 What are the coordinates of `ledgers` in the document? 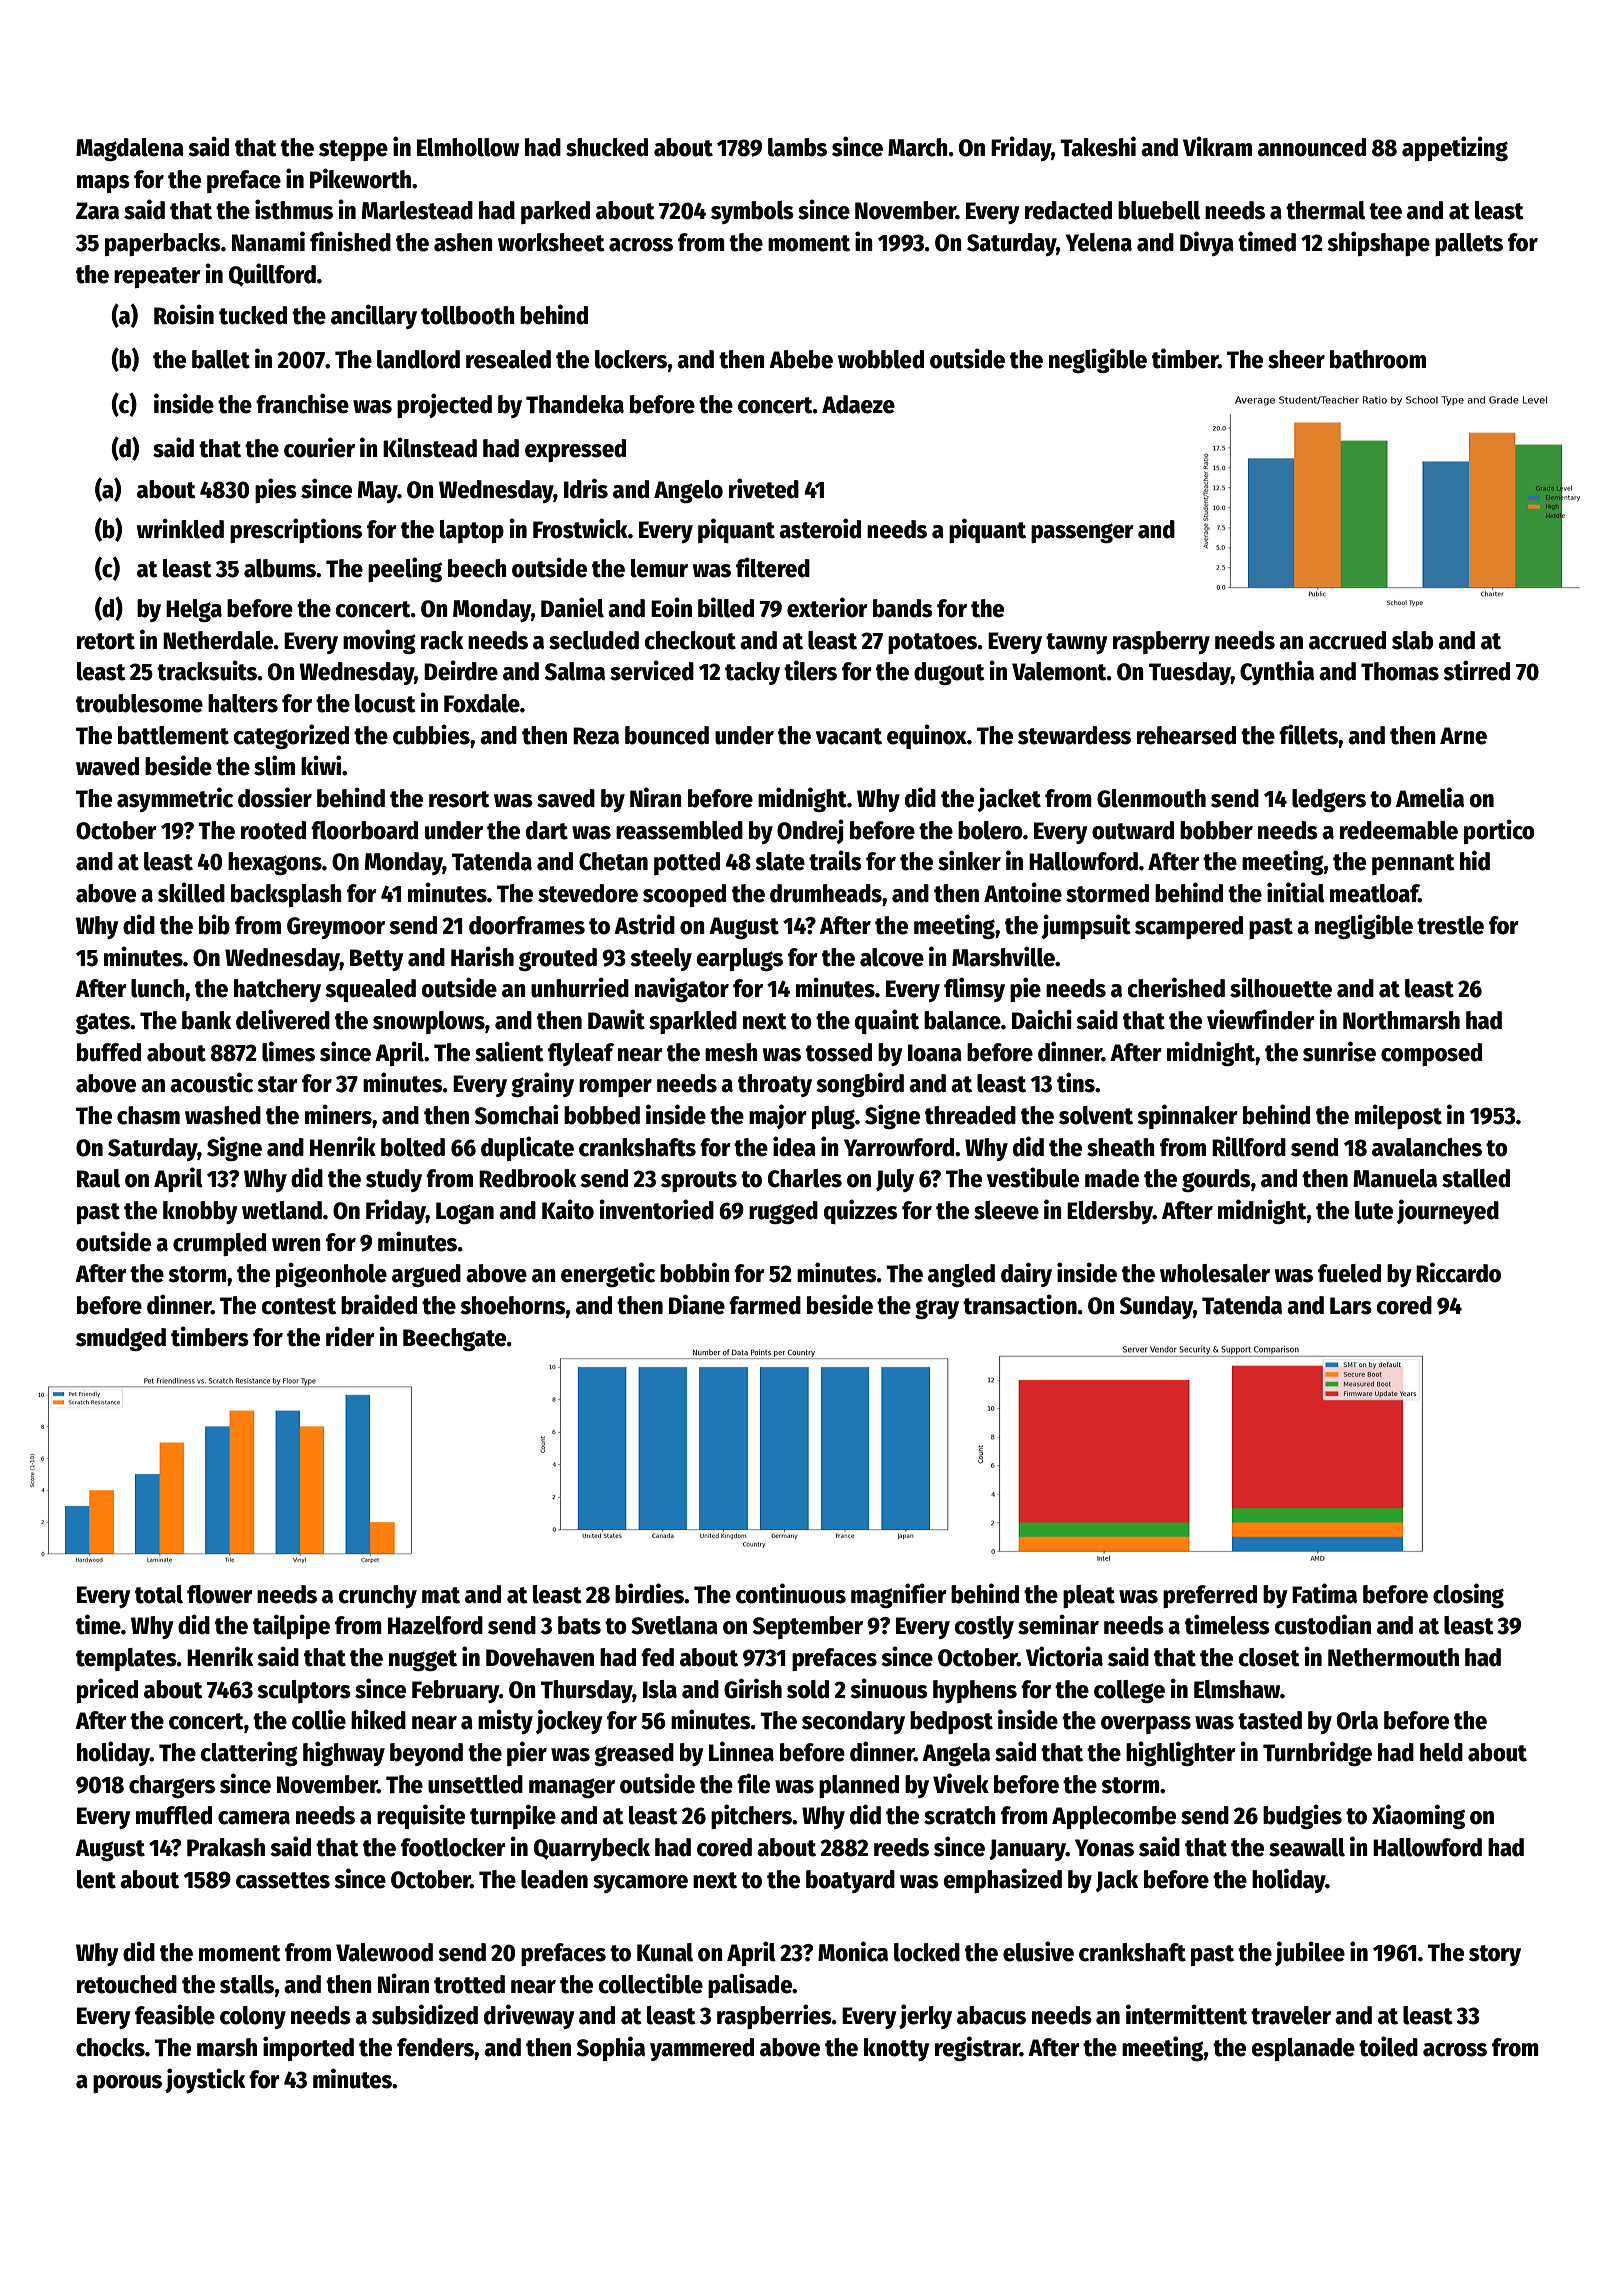 It's located at (1329, 800).
